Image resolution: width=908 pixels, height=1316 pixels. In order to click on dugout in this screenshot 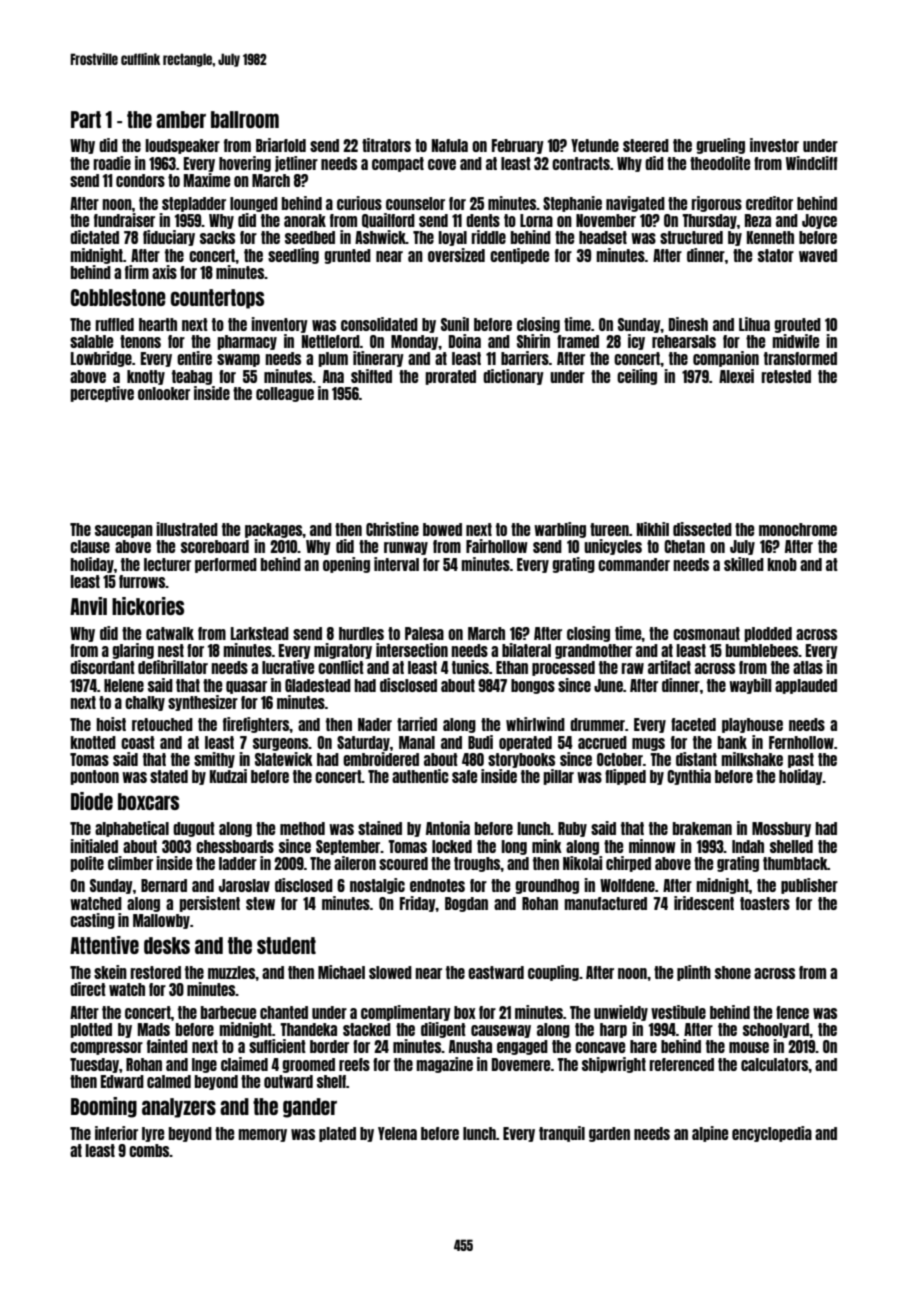, I will do `click(194, 829)`.
